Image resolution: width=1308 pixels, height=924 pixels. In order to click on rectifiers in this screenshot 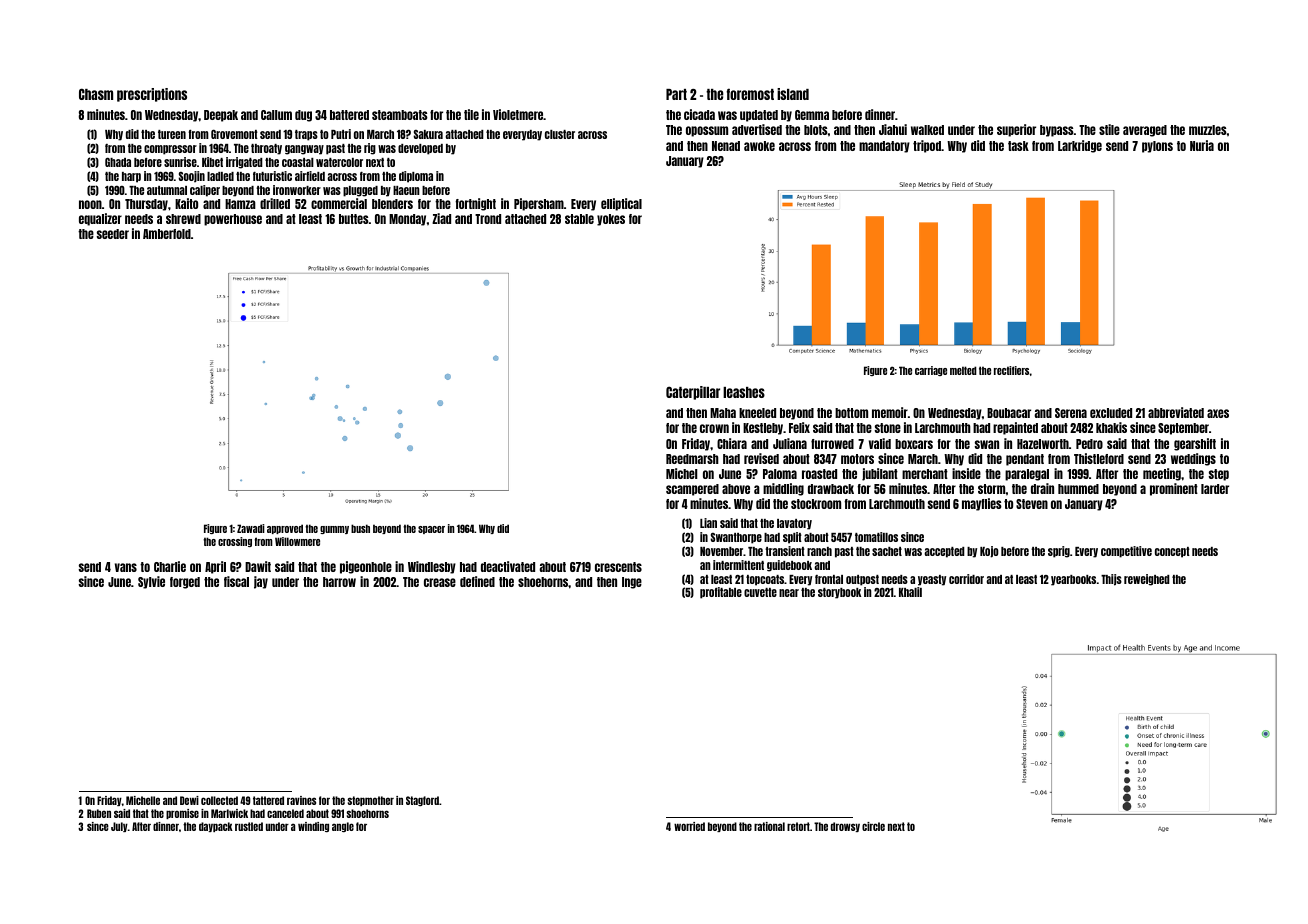, I will do `click(1012, 370)`.
